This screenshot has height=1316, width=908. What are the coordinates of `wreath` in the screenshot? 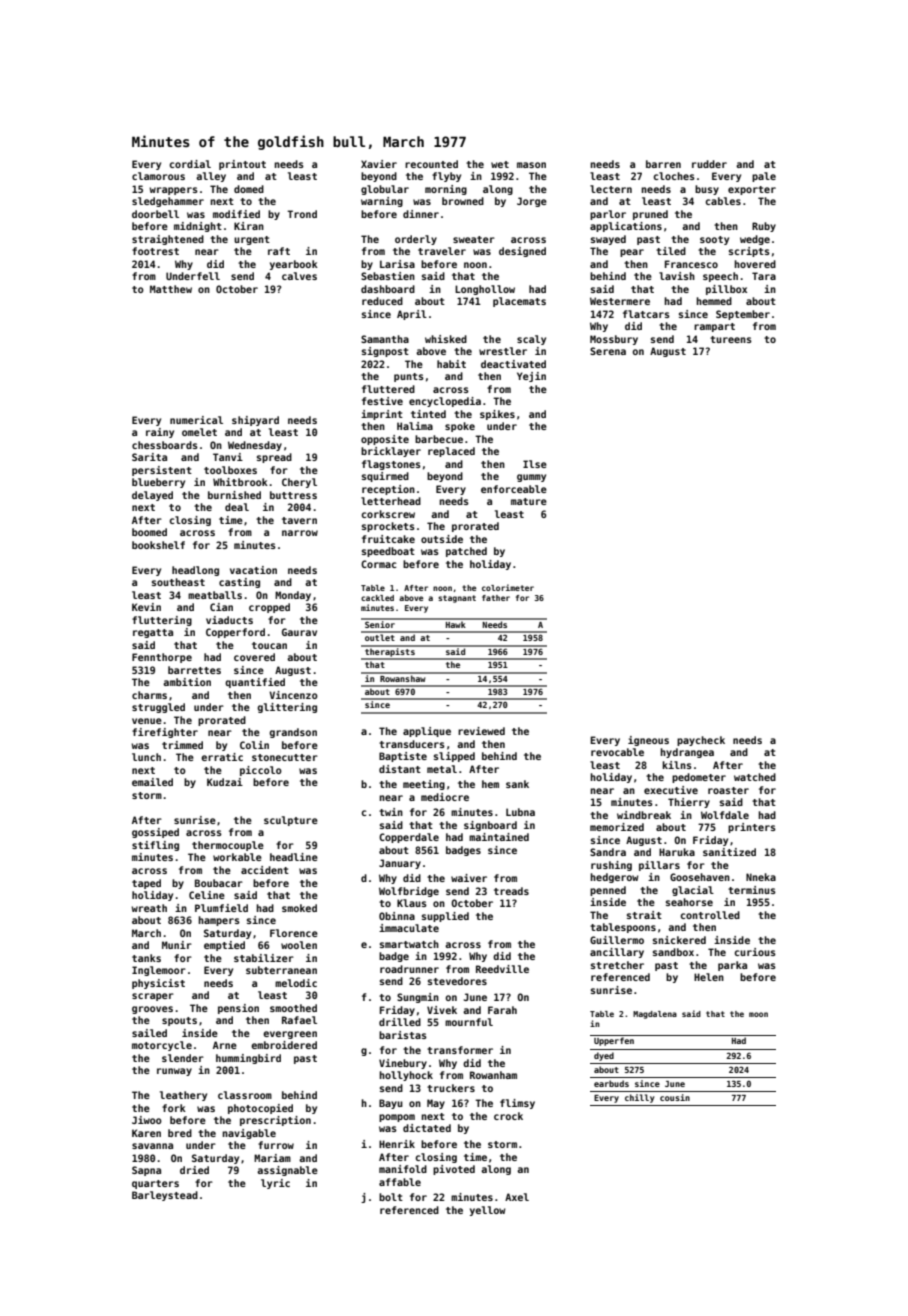 It's located at (149, 908).
